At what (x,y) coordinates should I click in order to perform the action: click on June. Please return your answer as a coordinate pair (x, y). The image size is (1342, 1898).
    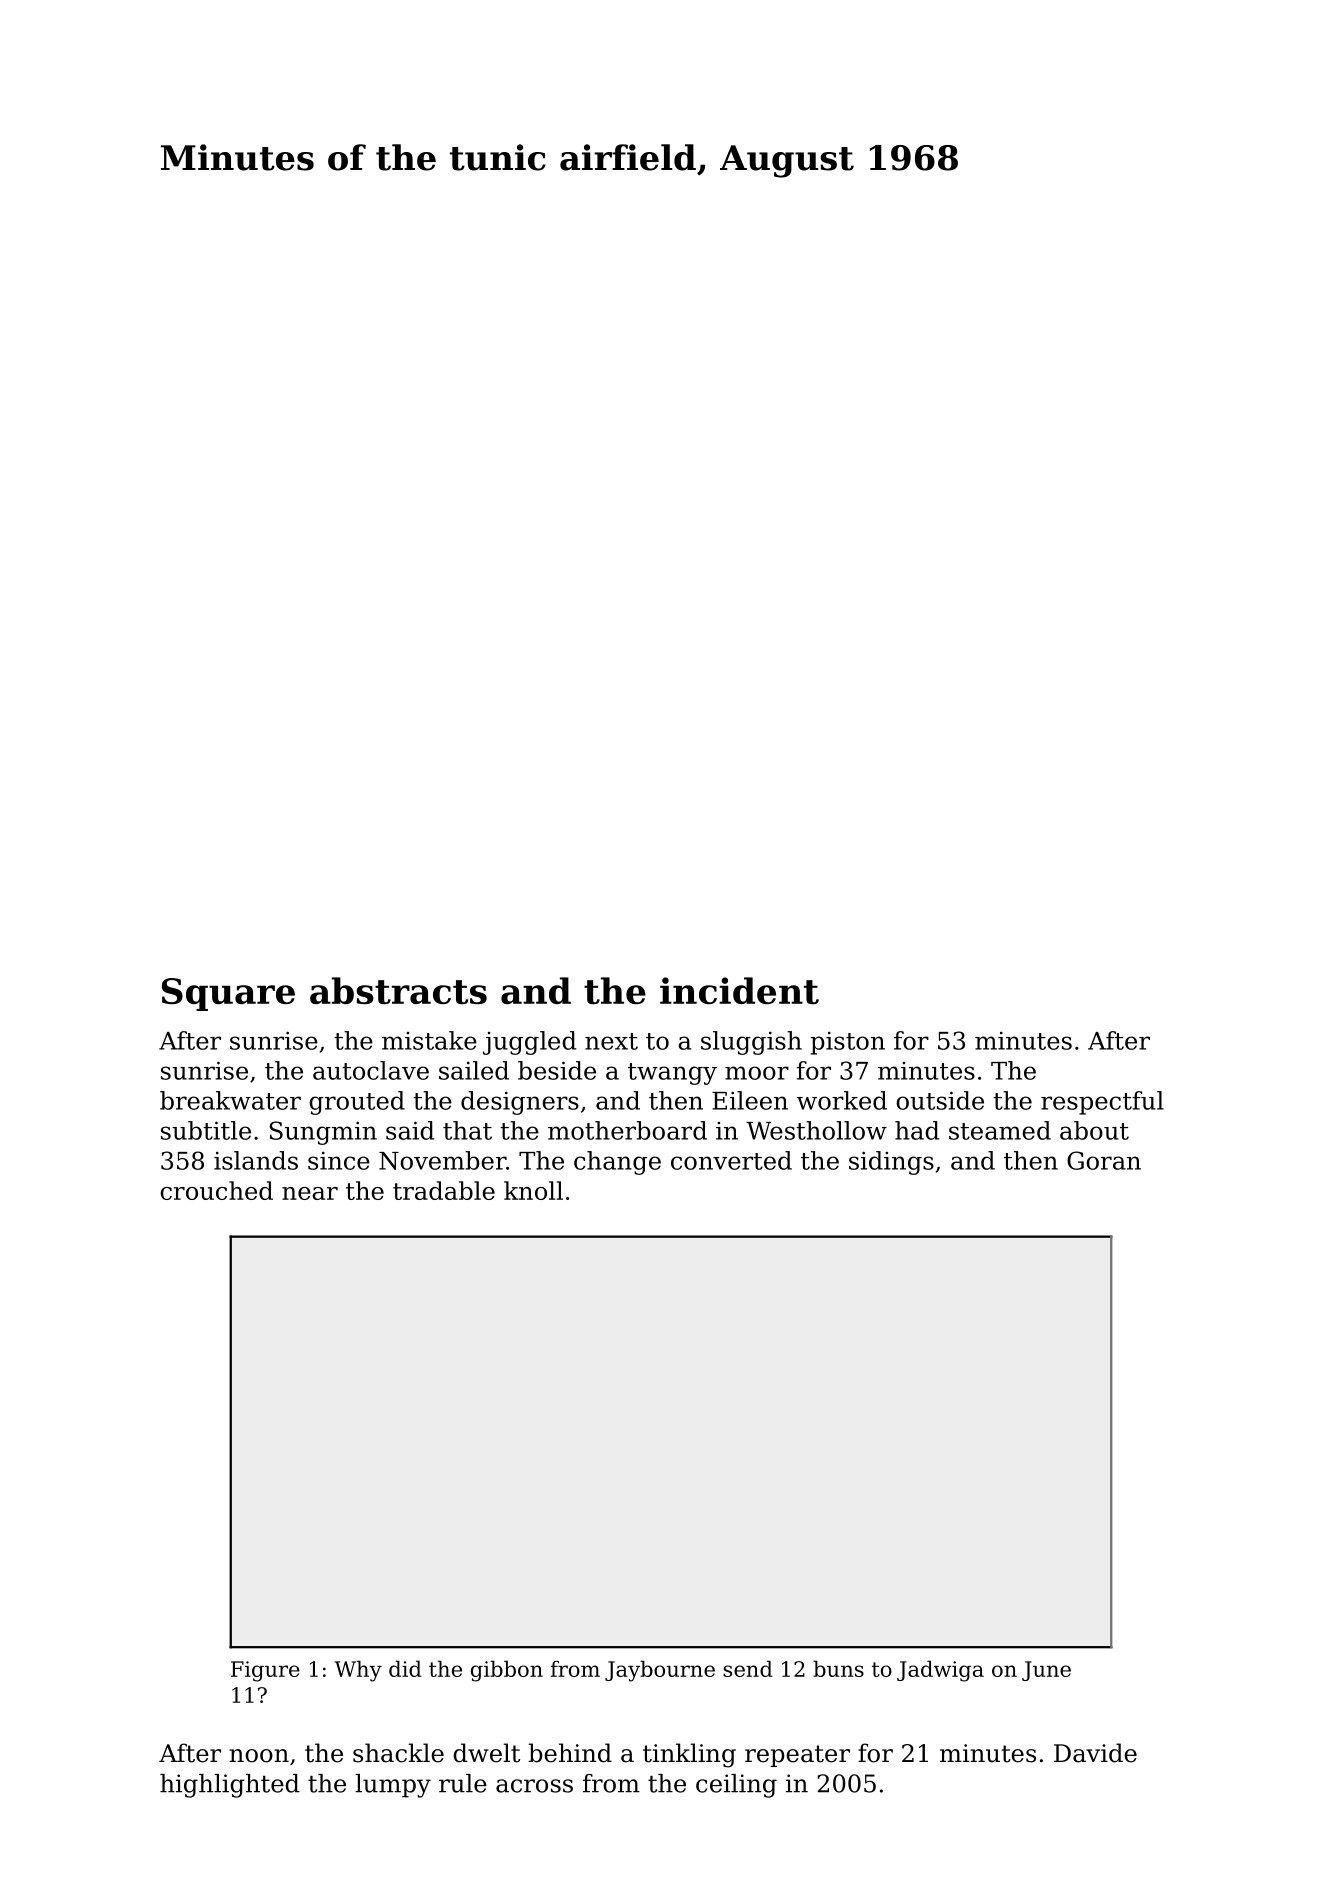
    Looking at the image, I should click on (1046, 1671).
